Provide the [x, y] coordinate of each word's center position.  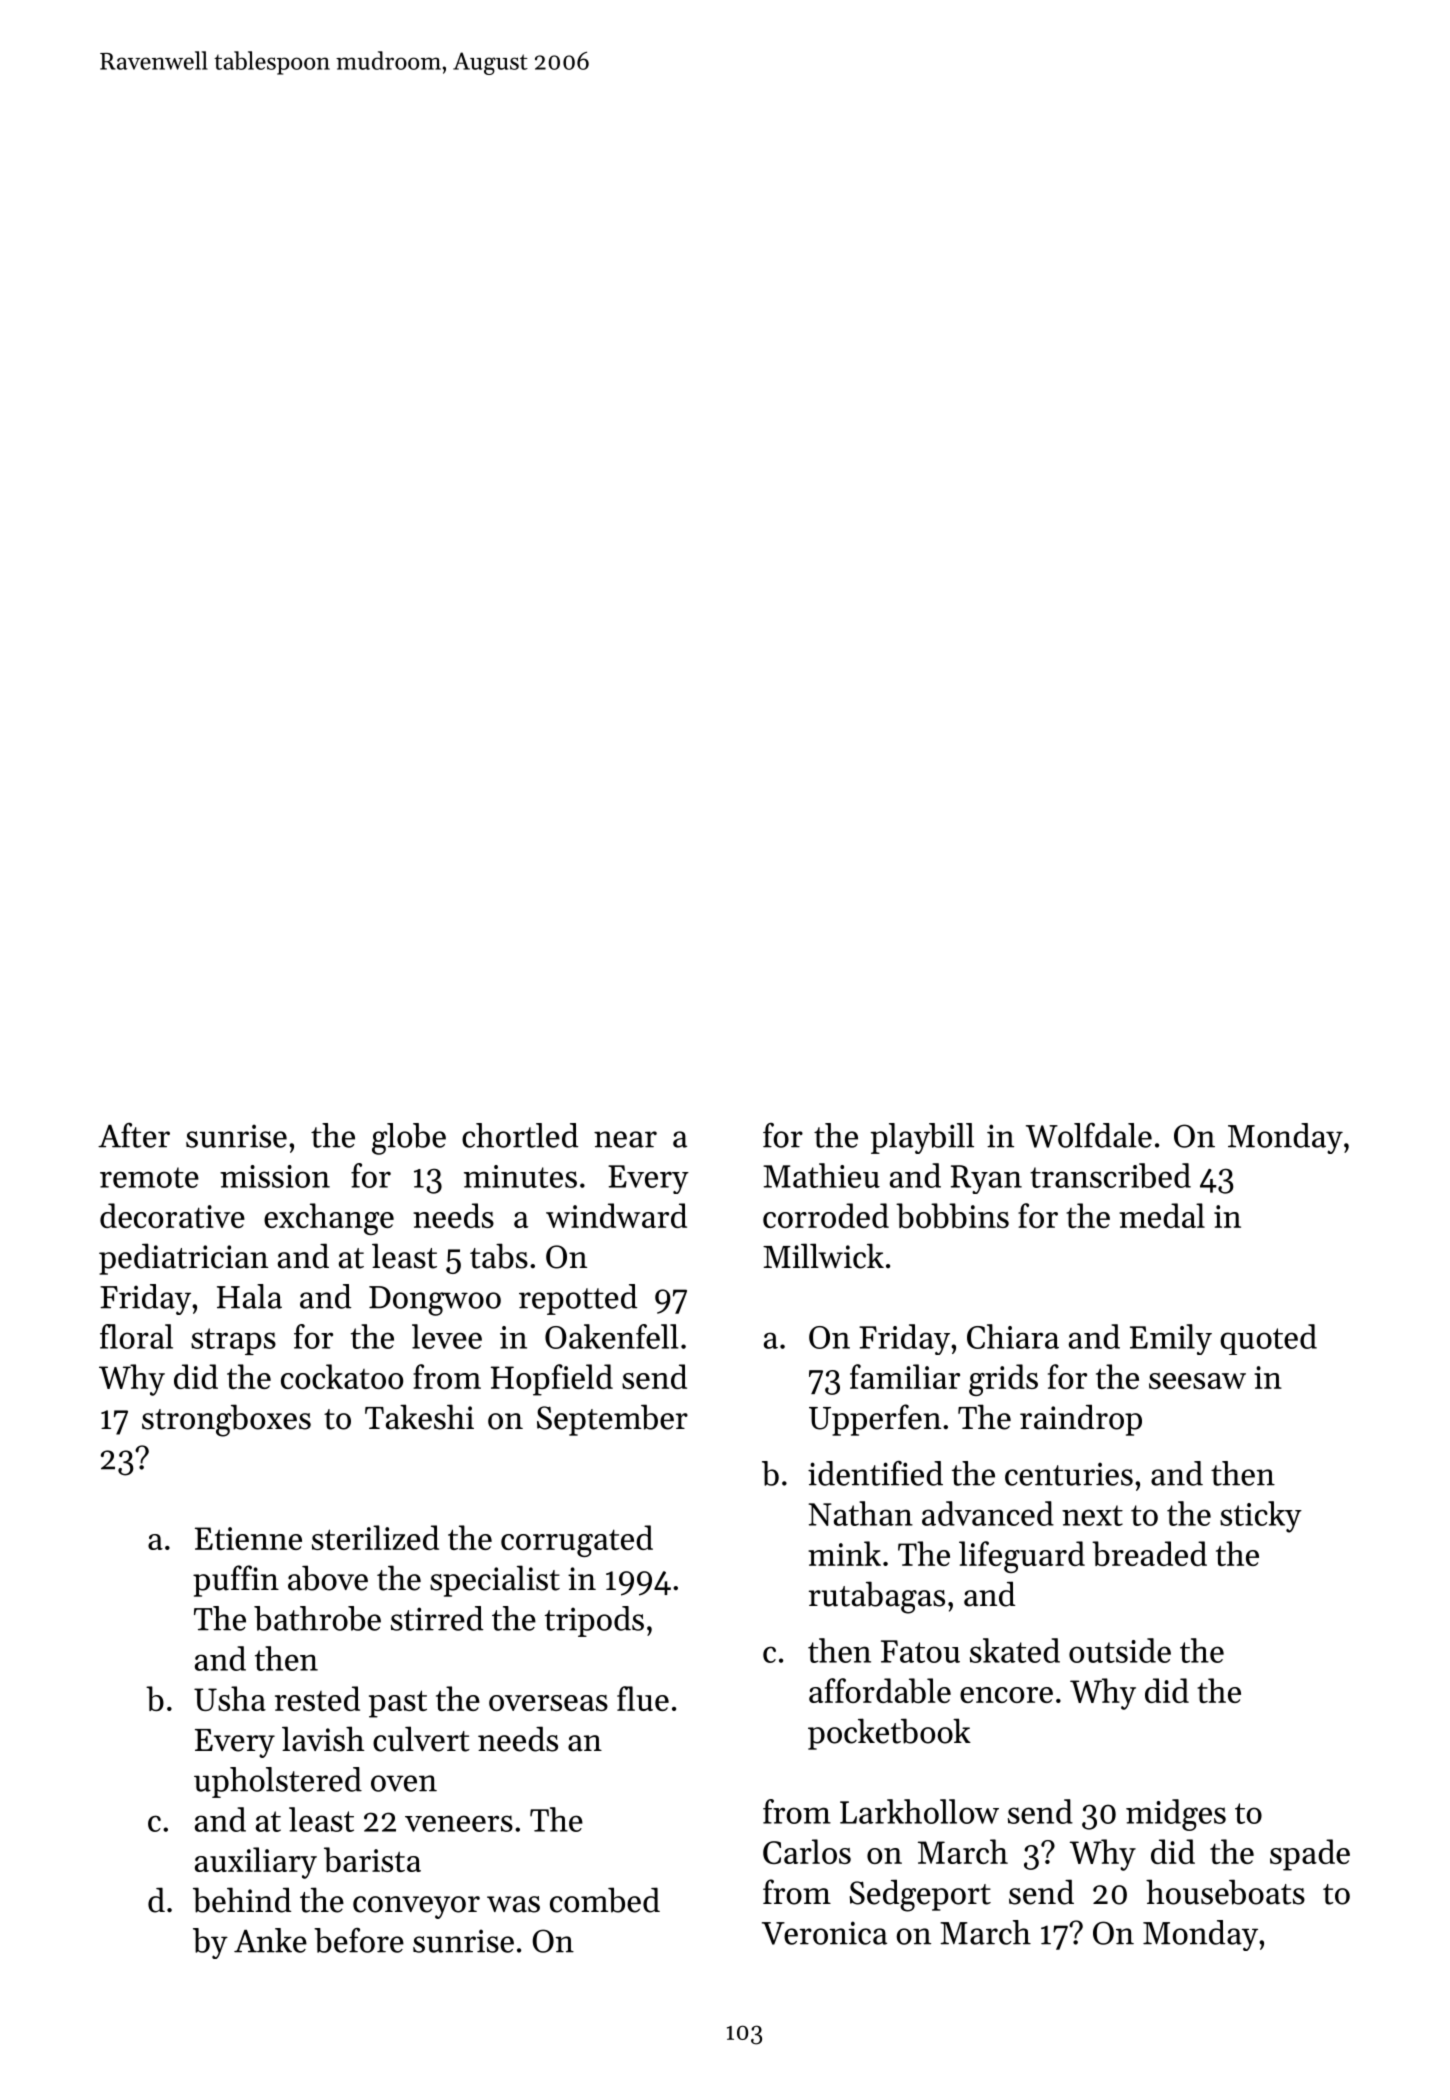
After [134, 1135]
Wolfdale [1089, 1135]
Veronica [824, 1933]
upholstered [278, 1782]
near [625, 1139]
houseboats [1225, 1892]
